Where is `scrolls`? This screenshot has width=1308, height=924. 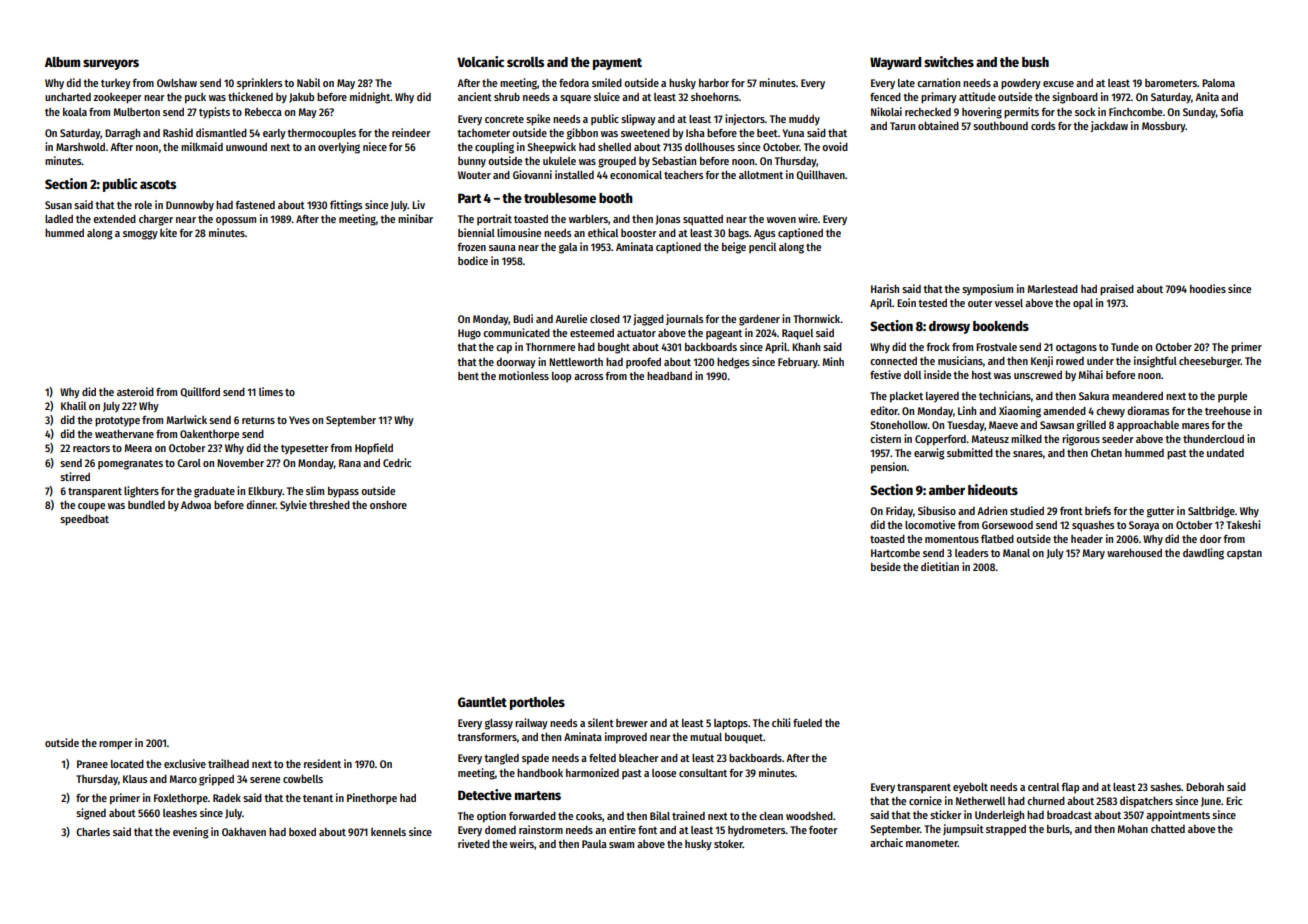 scrolls is located at coordinates (525, 62).
